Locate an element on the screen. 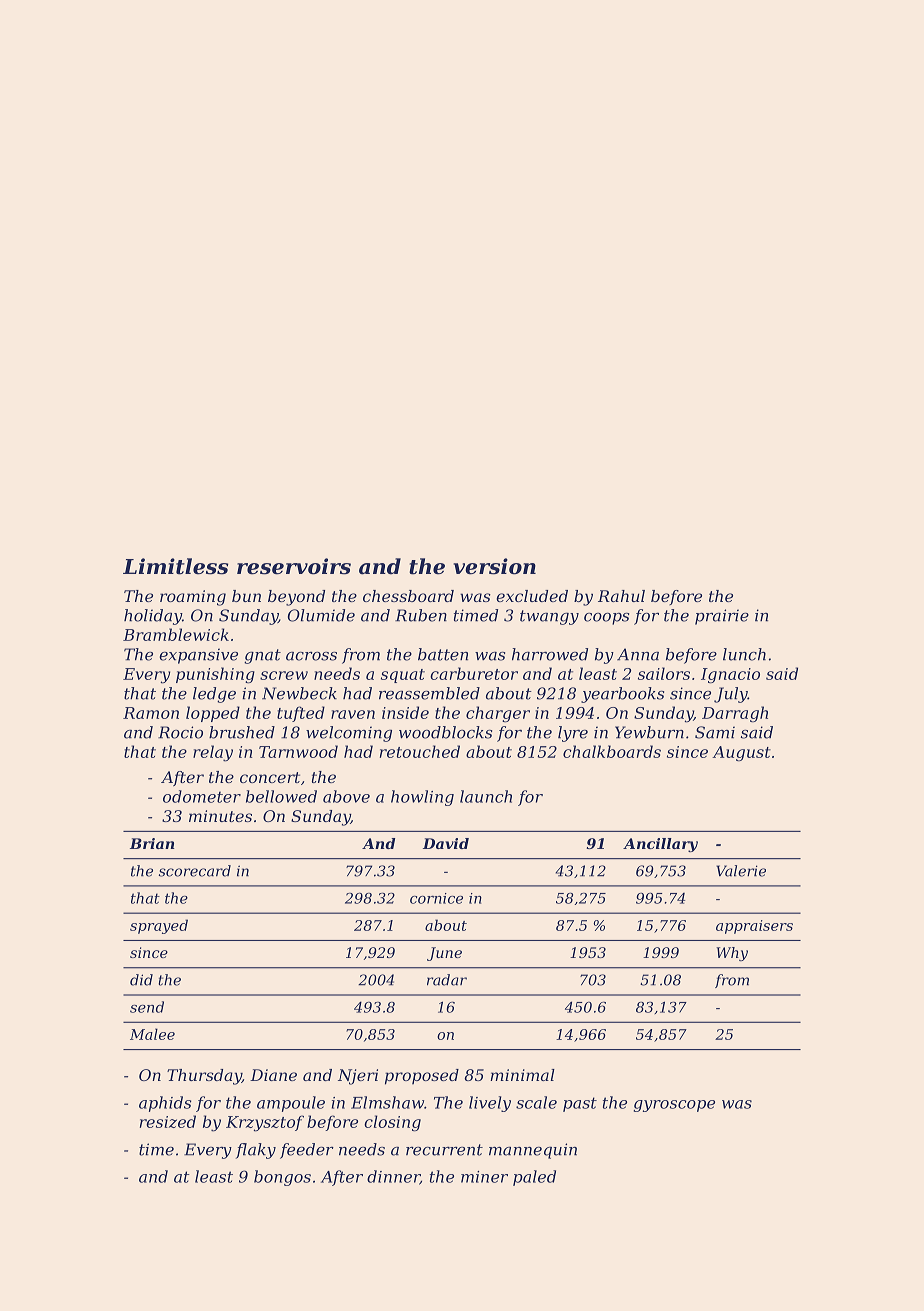  bongos is located at coordinates (282, 1178).
